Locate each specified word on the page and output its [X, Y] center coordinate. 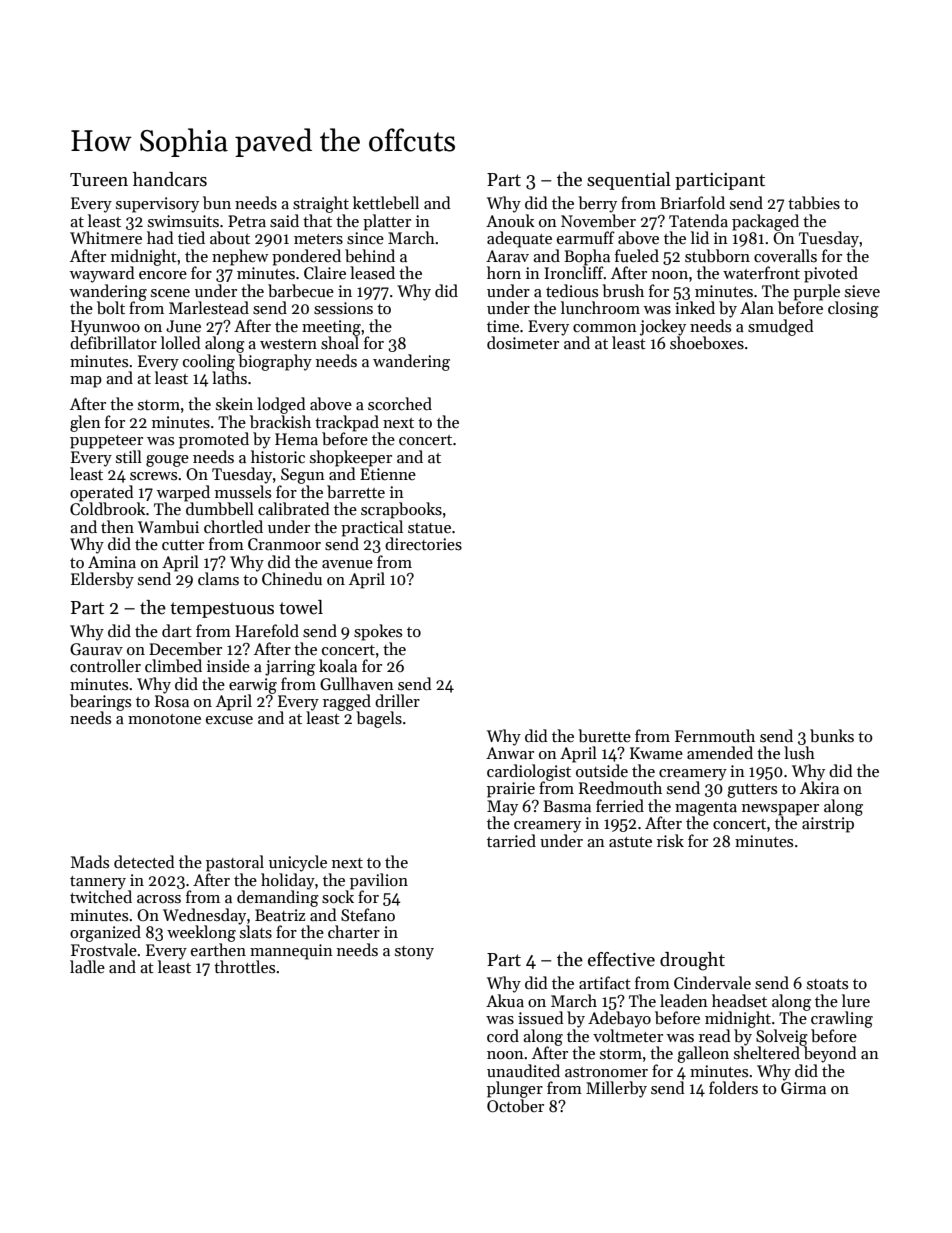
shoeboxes [707, 343]
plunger [515, 1089]
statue [429, 528]
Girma [803, 1088]
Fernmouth [715, 735]
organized [105, 933]
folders [733, 1087]
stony [414, 953]
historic [278, 457]
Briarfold [692, 202]
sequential [629, 181]
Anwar [510, 753]
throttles [244, 966]
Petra [247, 221]
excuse [229, 720]
